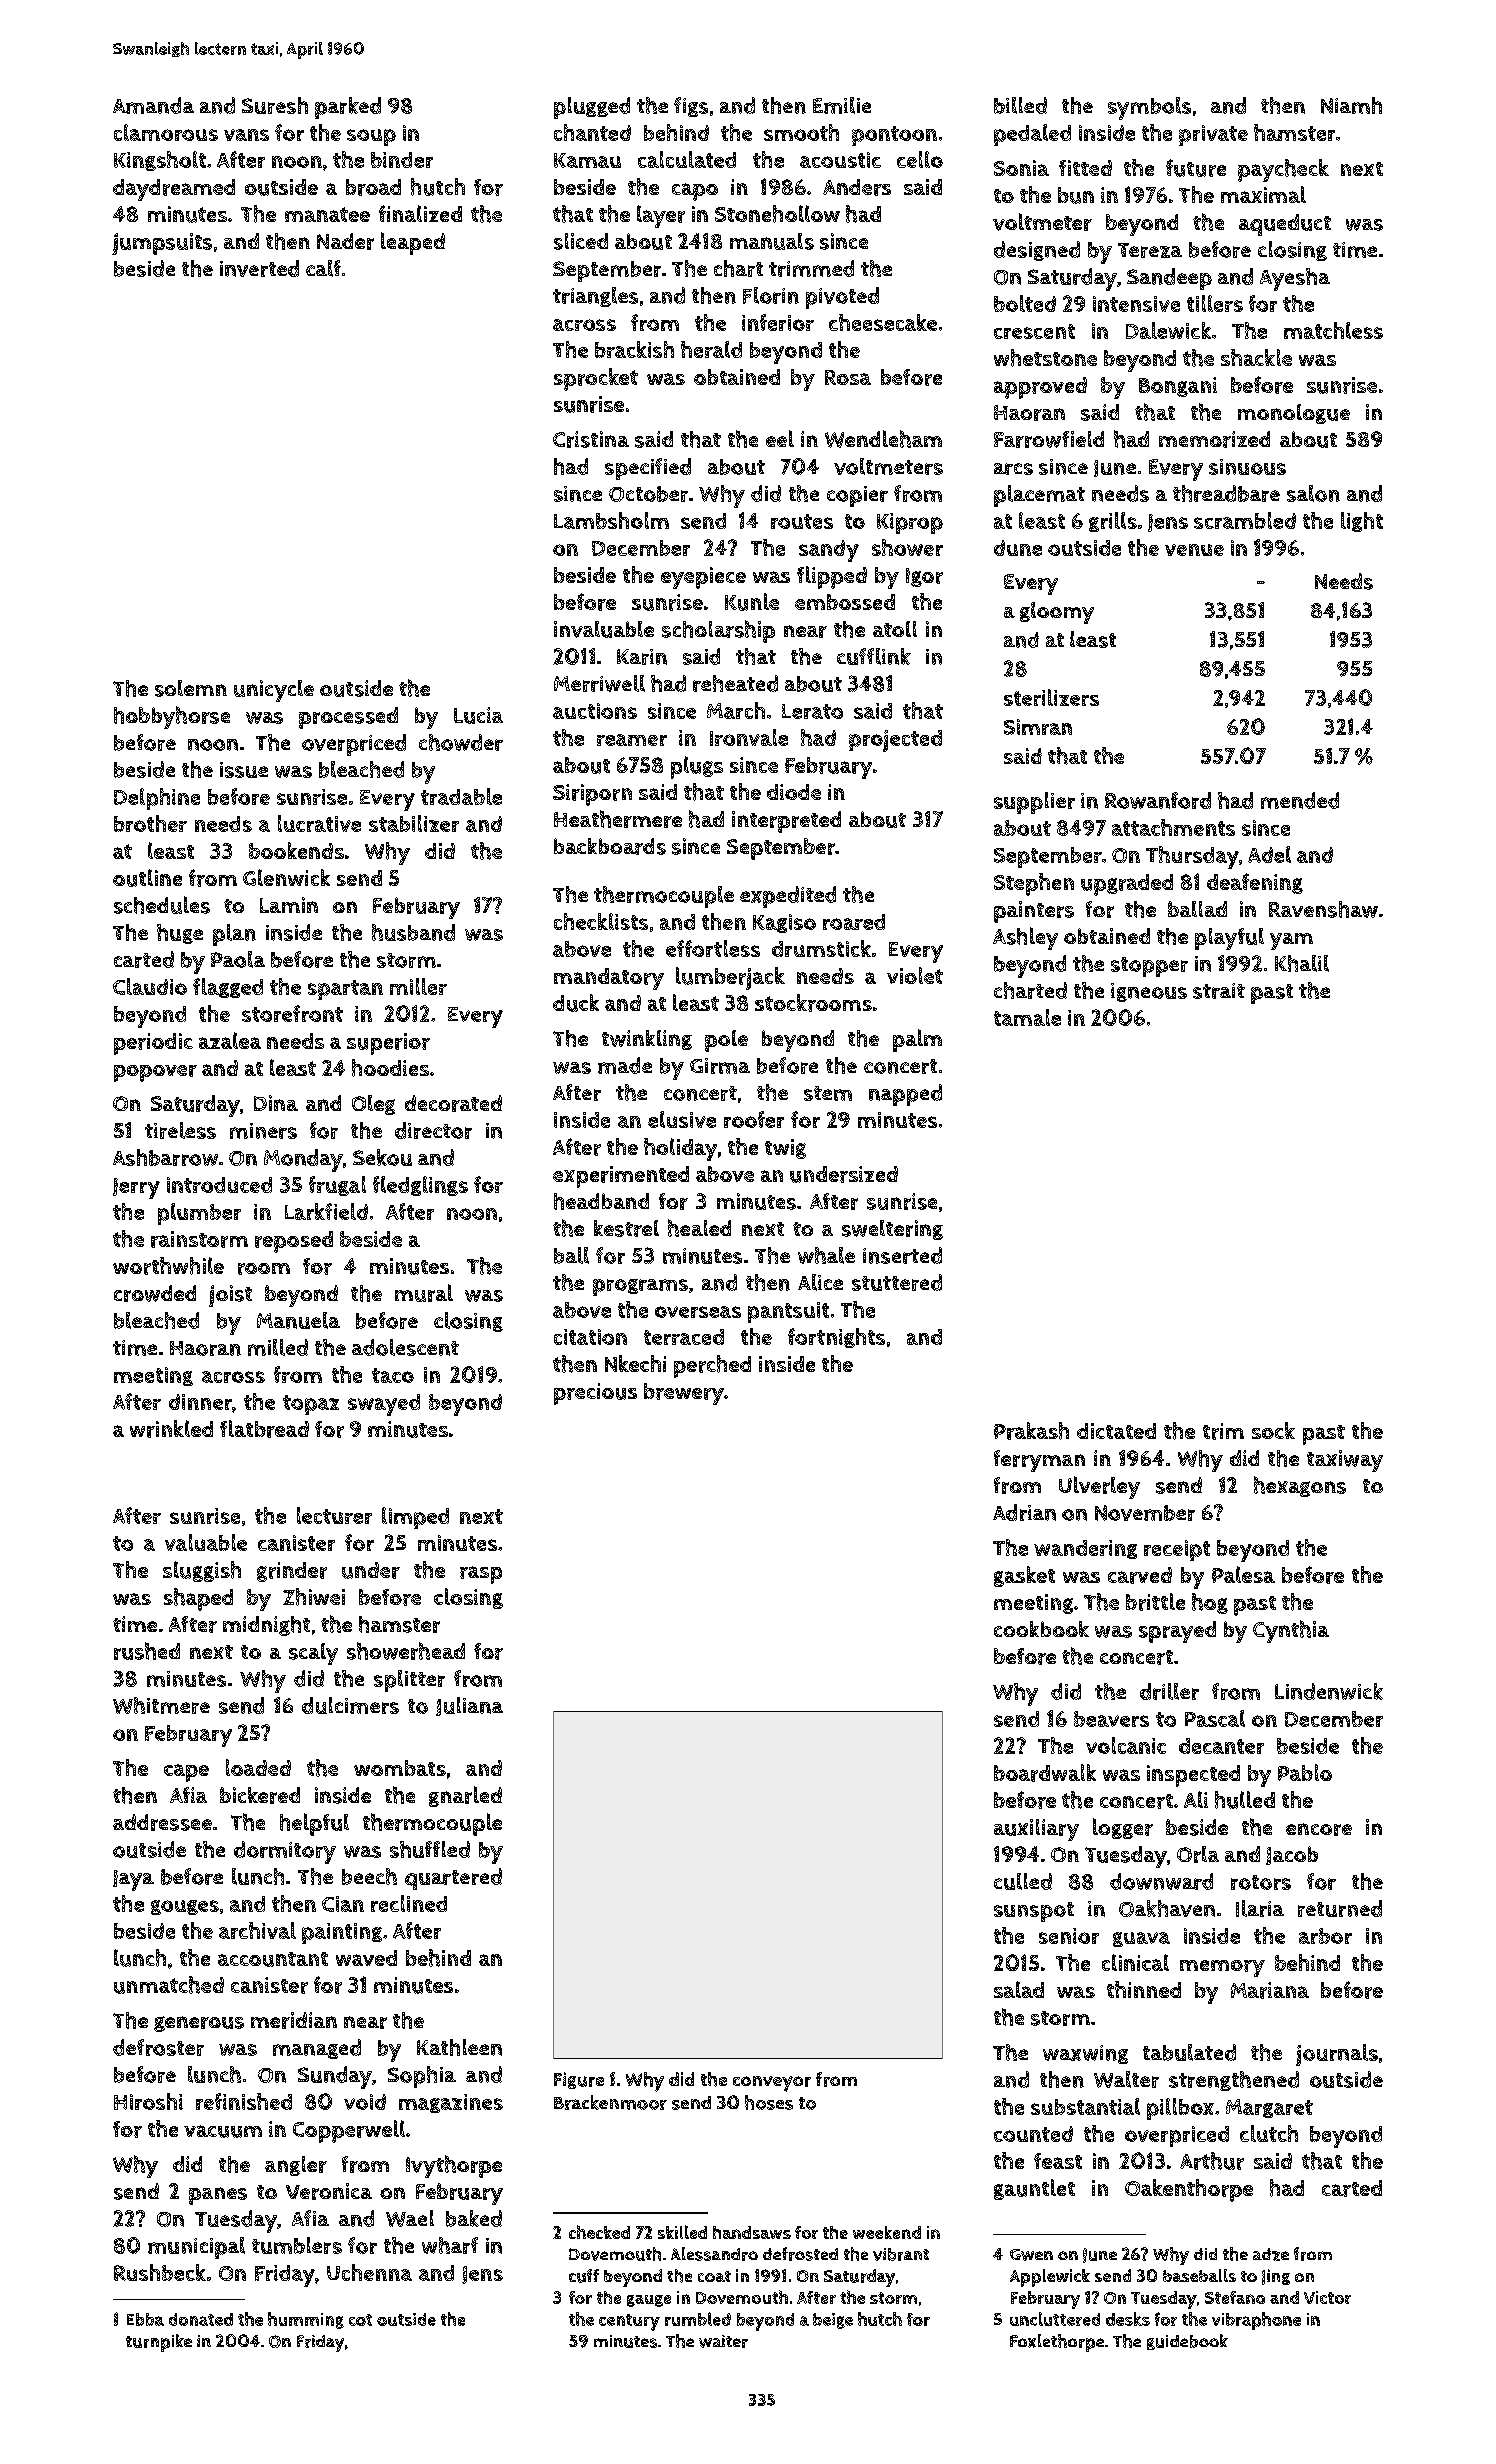 Image resolution: width=1496 pixels, height=2464 pixels. What do you see at coordinates (360, 2320) in the screenshot?
I see `cot` at bounding box center [360, 2320].
